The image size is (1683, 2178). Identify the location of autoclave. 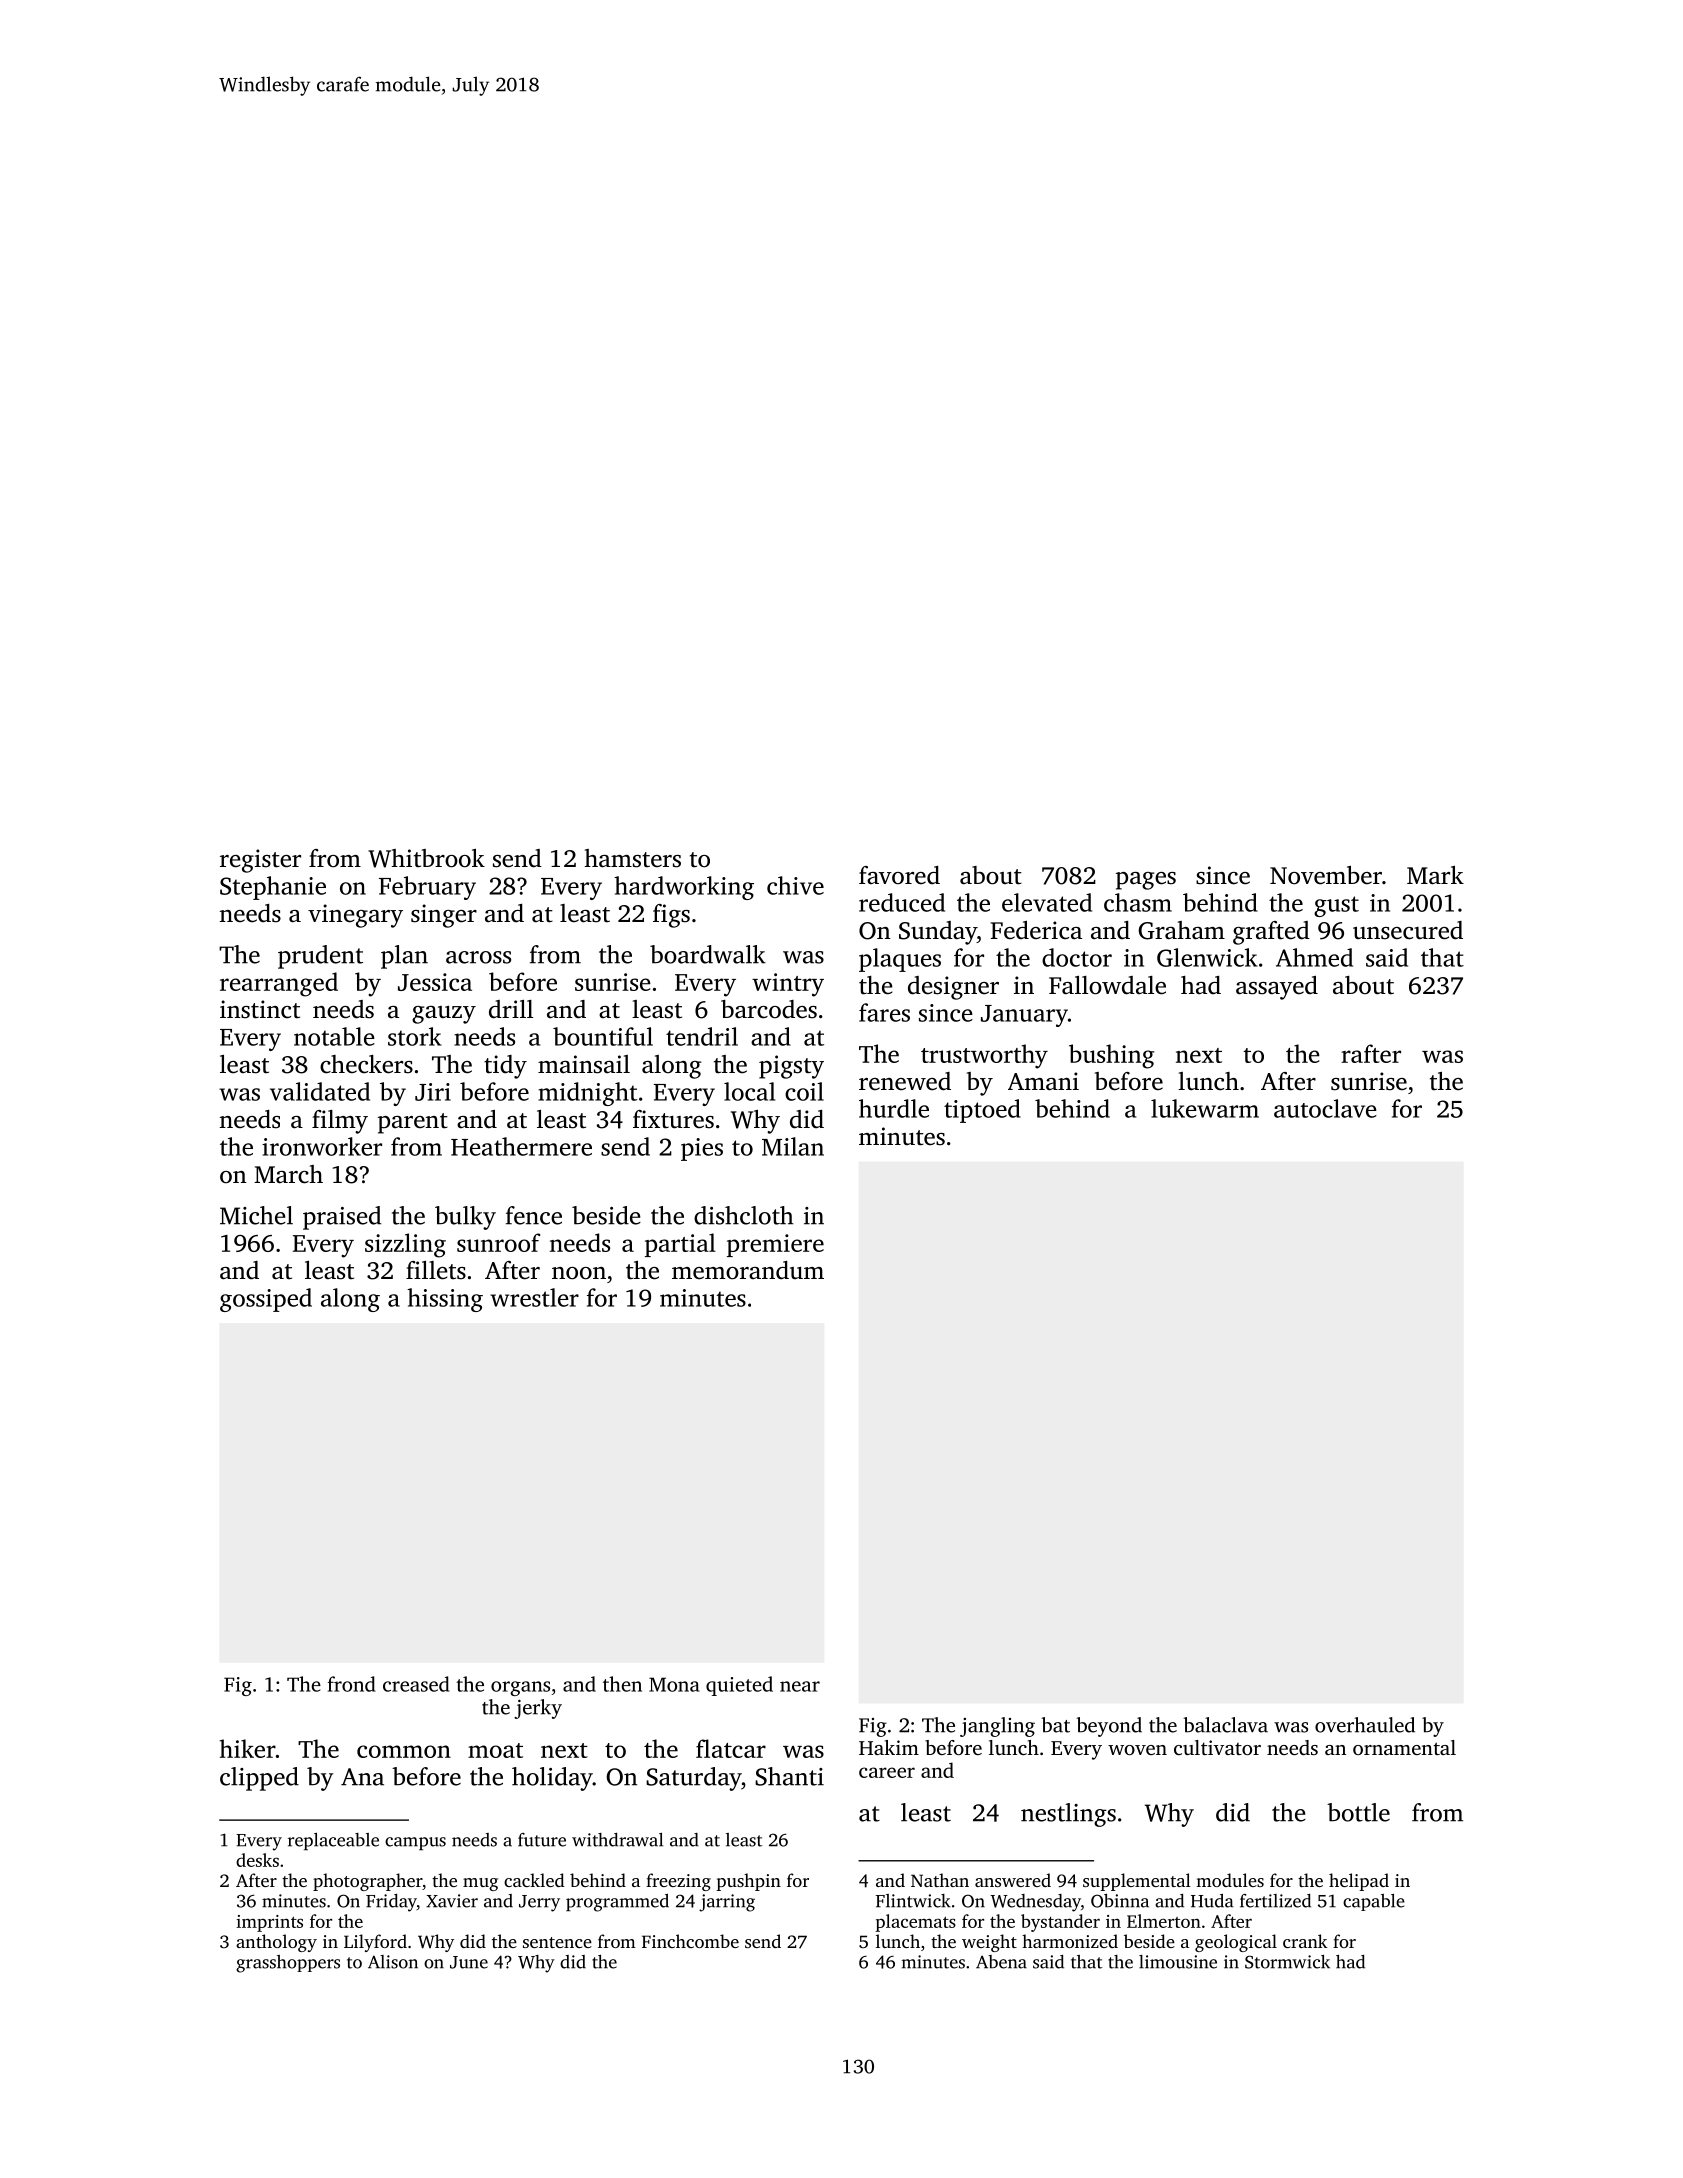
(1325, 1108).
